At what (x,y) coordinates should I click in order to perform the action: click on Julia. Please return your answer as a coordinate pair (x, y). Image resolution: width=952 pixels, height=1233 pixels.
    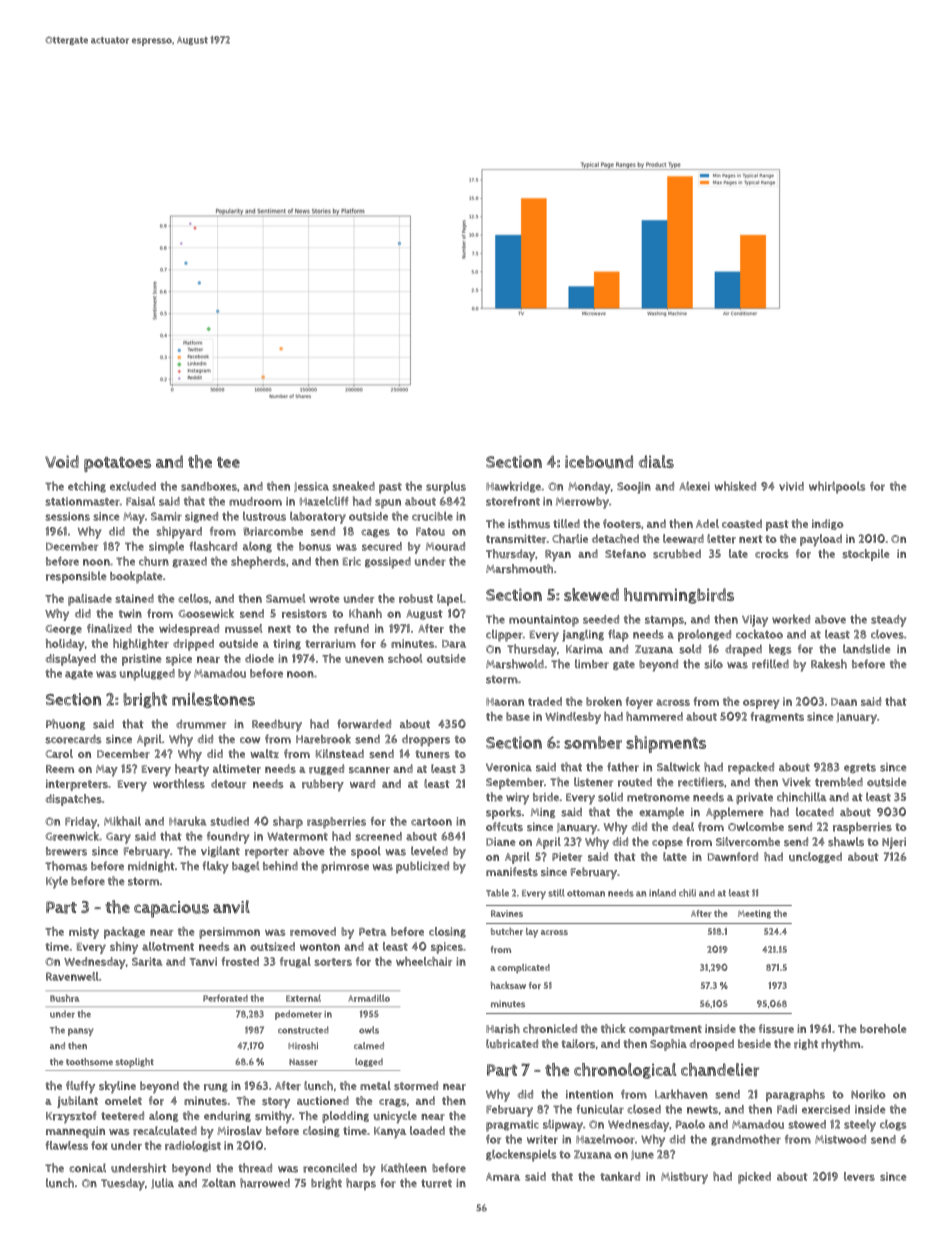
    Looking at the image, I should click on (162, 1183).
